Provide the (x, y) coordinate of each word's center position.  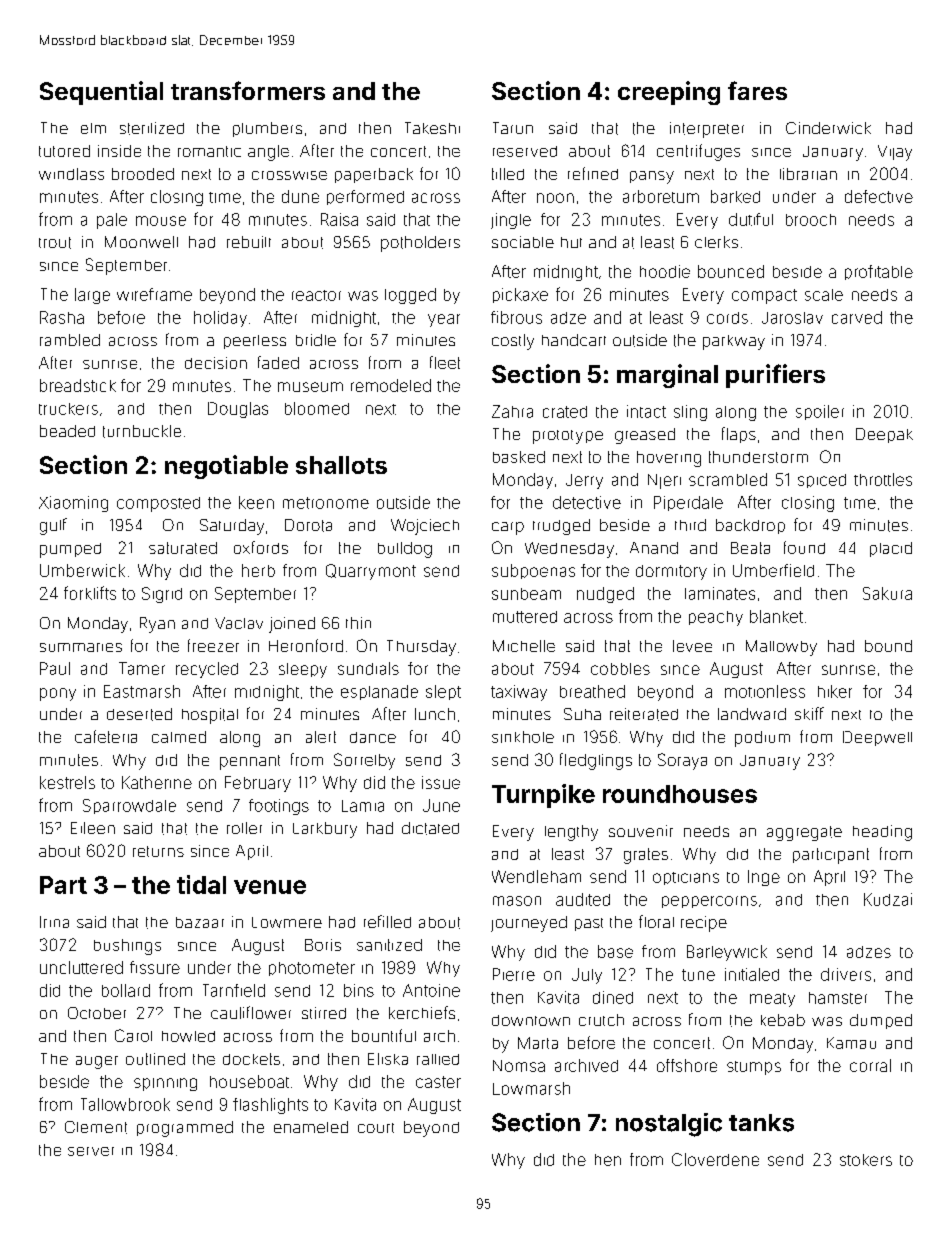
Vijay (895, 153)
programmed (185, 1129)
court (376, 1128)
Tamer (142, 668)
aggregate (804, 833)
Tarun (513, 128)
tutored (64, 151)
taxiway (519, 693)
